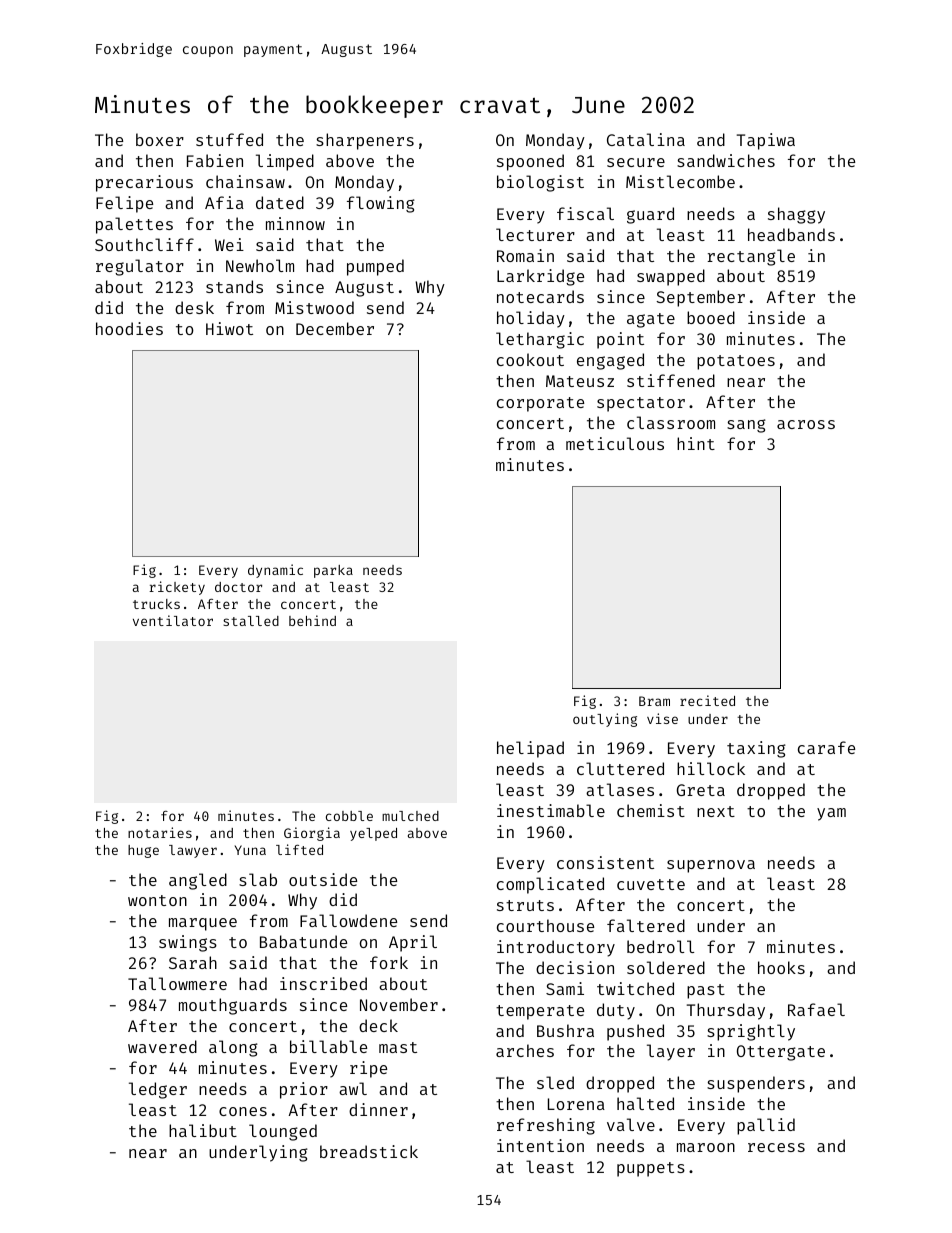 This screenshot has height=1233, width=952. Describe the element at coordinates (654, 701) in the screenshot. I see `Bram` at that location.
